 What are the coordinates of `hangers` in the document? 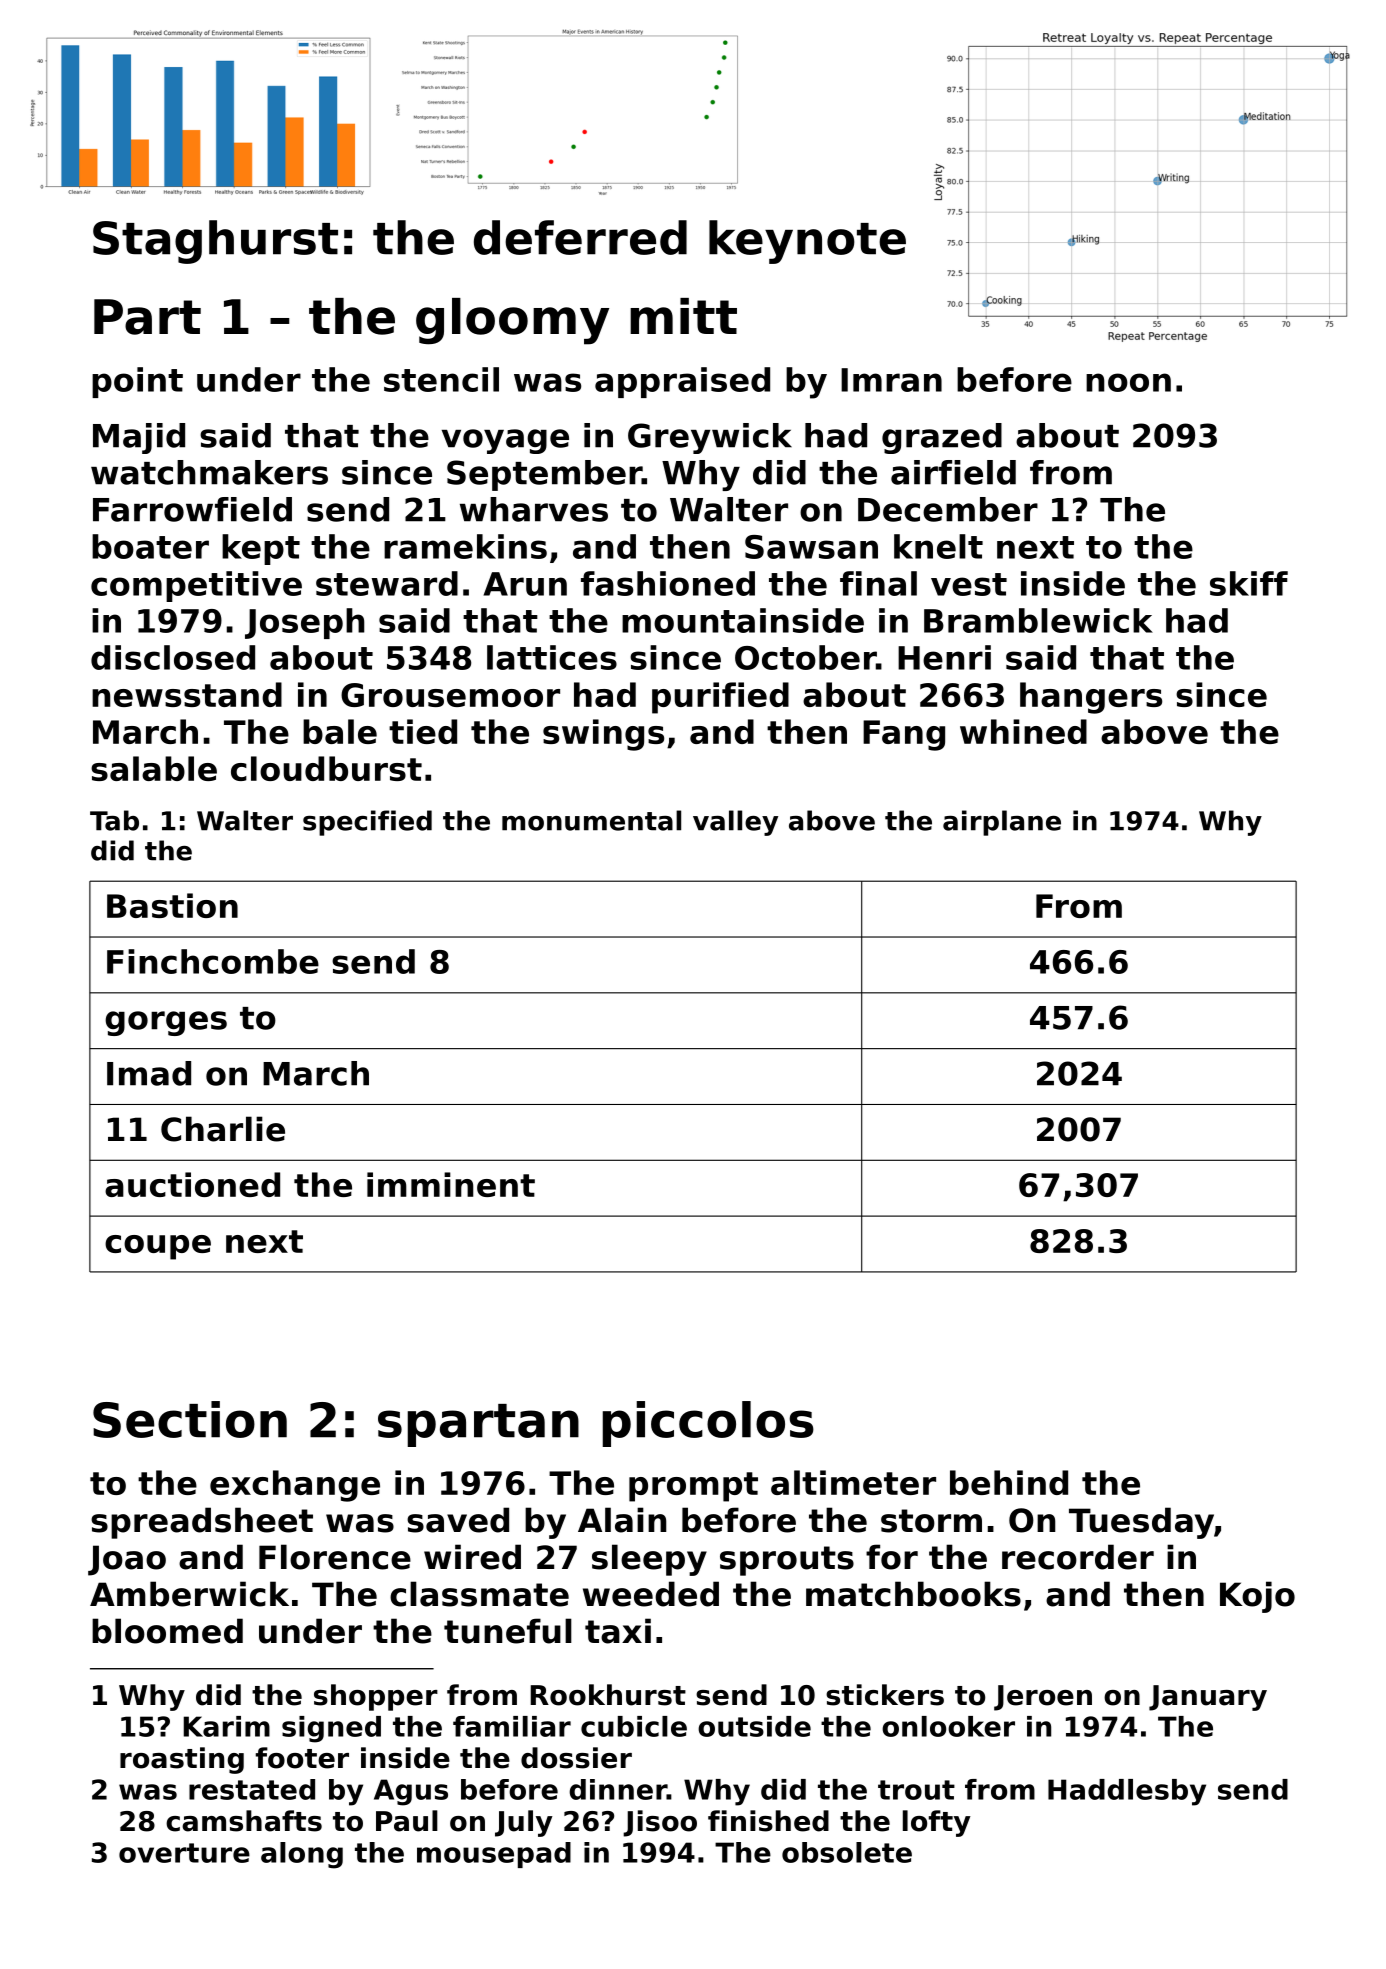 It's located at (1091, 698).
